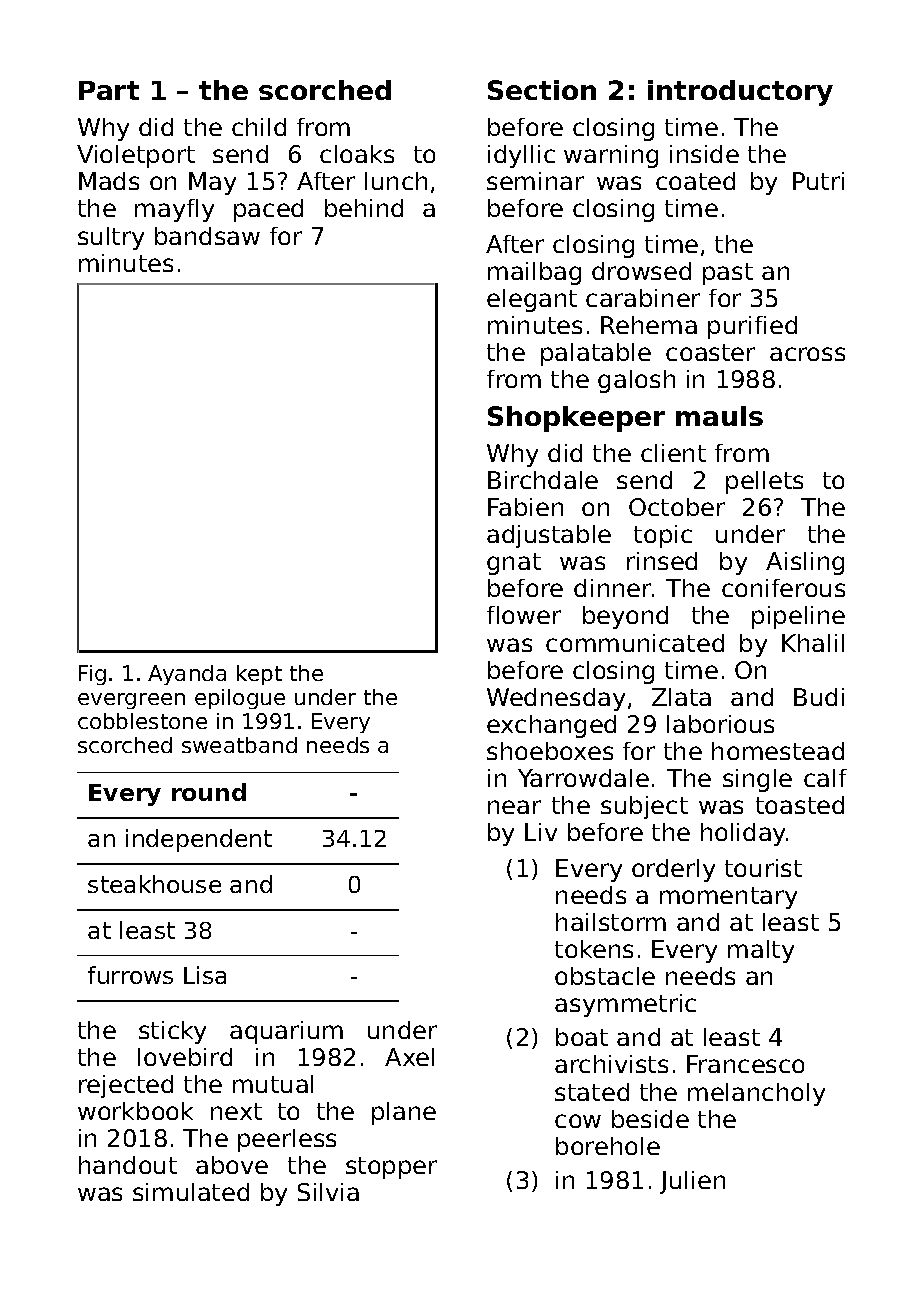  I want to click on Fig, so click(92, 675).
